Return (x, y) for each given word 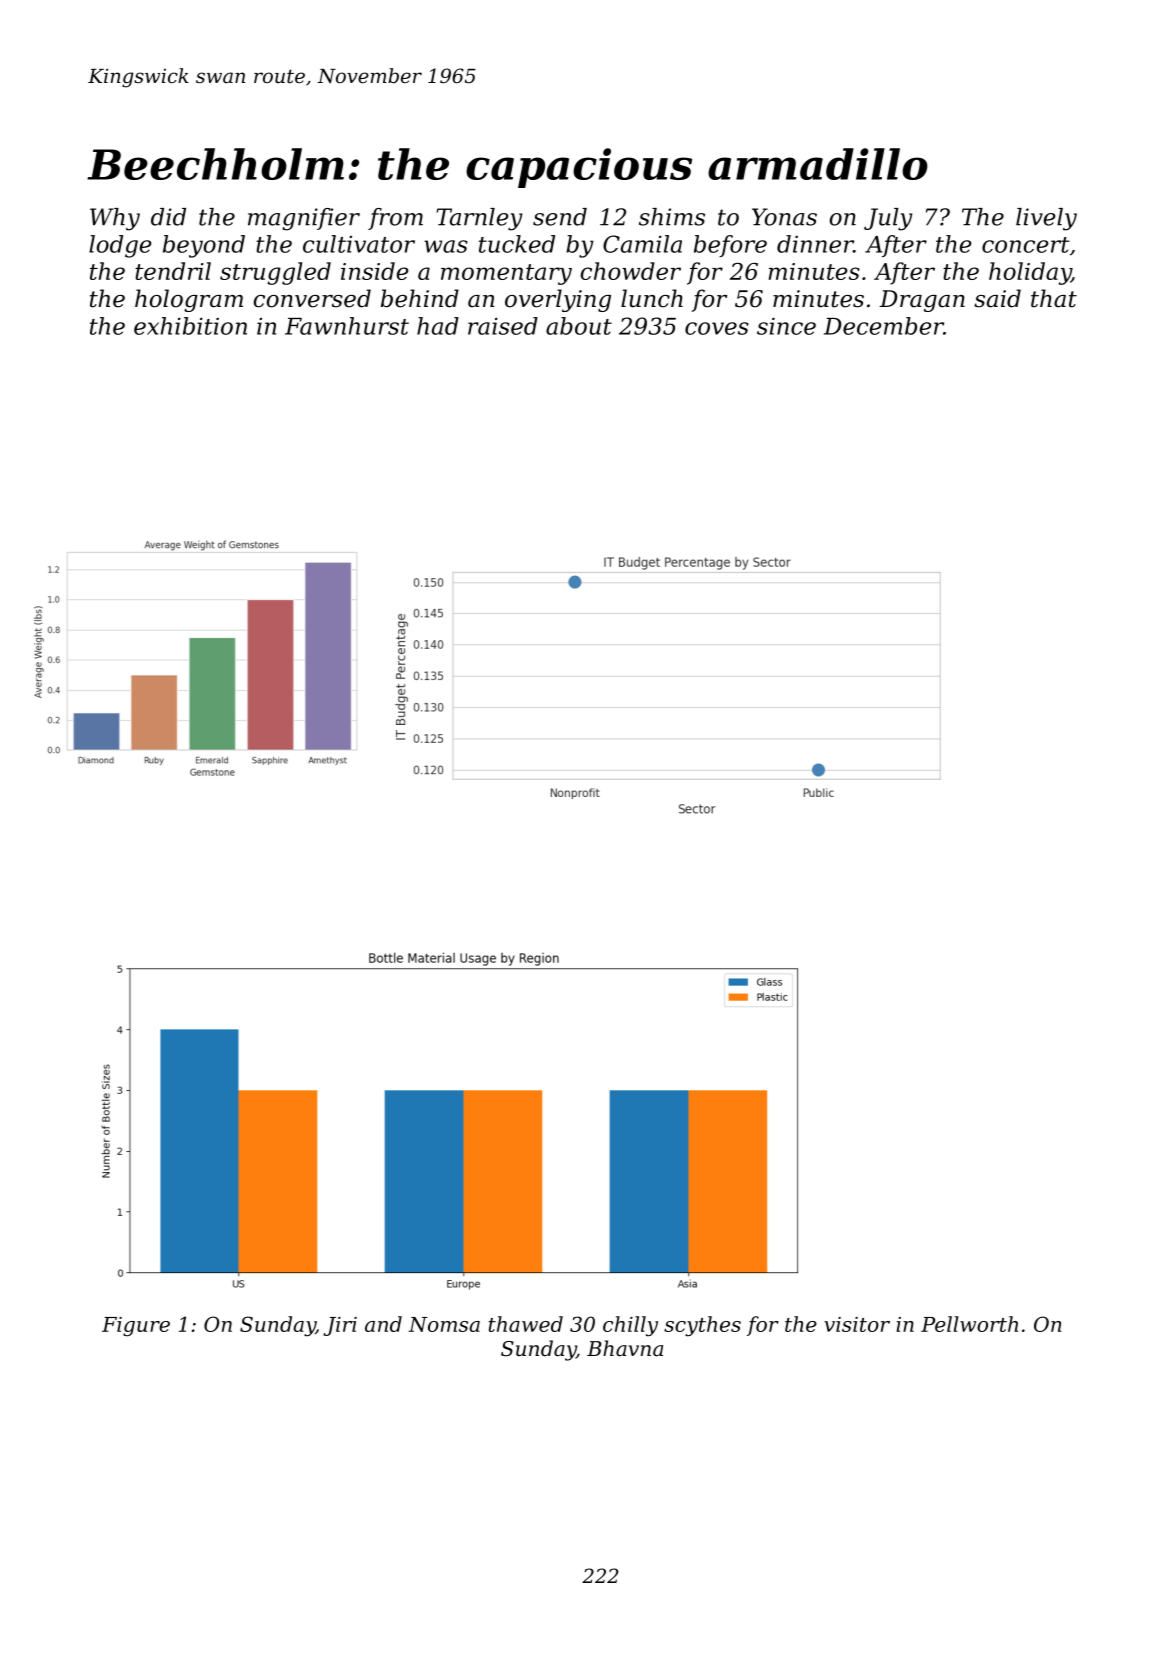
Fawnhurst (347, 326)
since (786, 326)
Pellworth (969, 1324)
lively (1046, 219)
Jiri (340, 1326)
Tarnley (479, 219)
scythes (702, 1326)
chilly (630, 1326)
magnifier (304, 219)
